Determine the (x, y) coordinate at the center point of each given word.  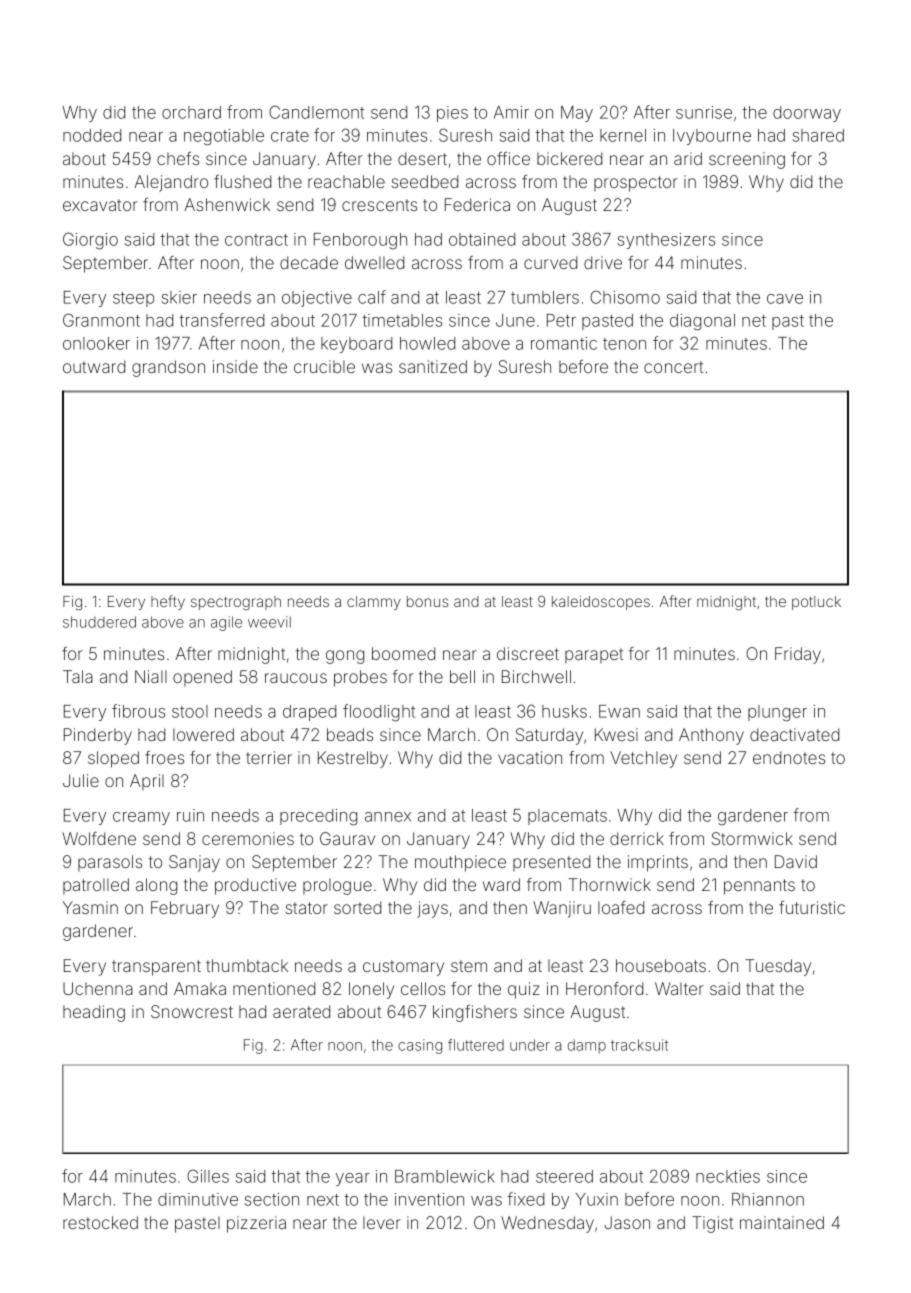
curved (550, 262)
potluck (816, 603)
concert (673, 367)
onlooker (96, 343)
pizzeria (256, 1224)
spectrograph (236, 603)
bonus (428, 601)
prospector (636, 184)
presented (551, 863)
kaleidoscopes (601, 603)
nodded (92, 135)
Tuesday (778, 967)
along (156, 886)
